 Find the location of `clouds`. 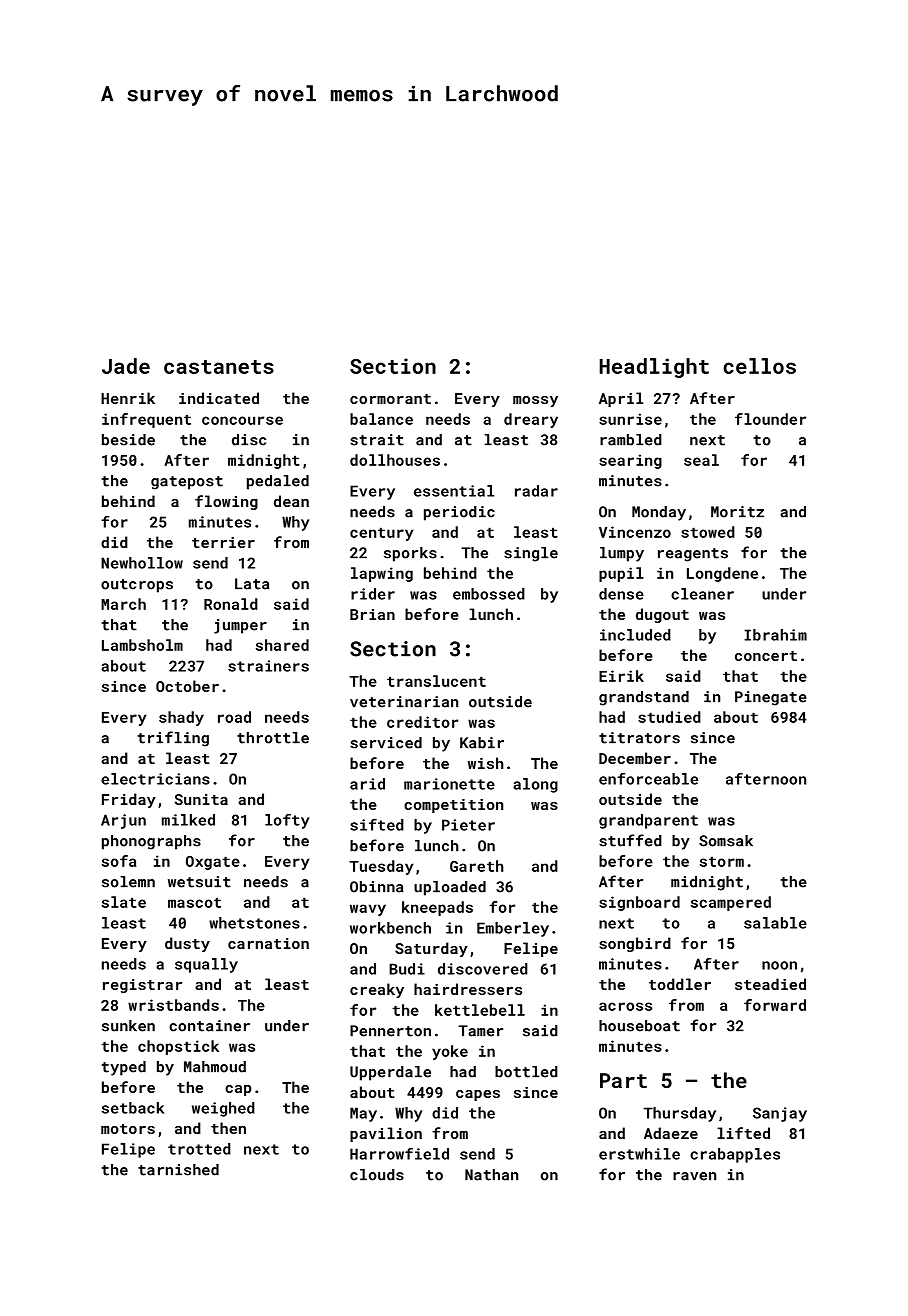

clouds is located at coordinates (377, 1175).
